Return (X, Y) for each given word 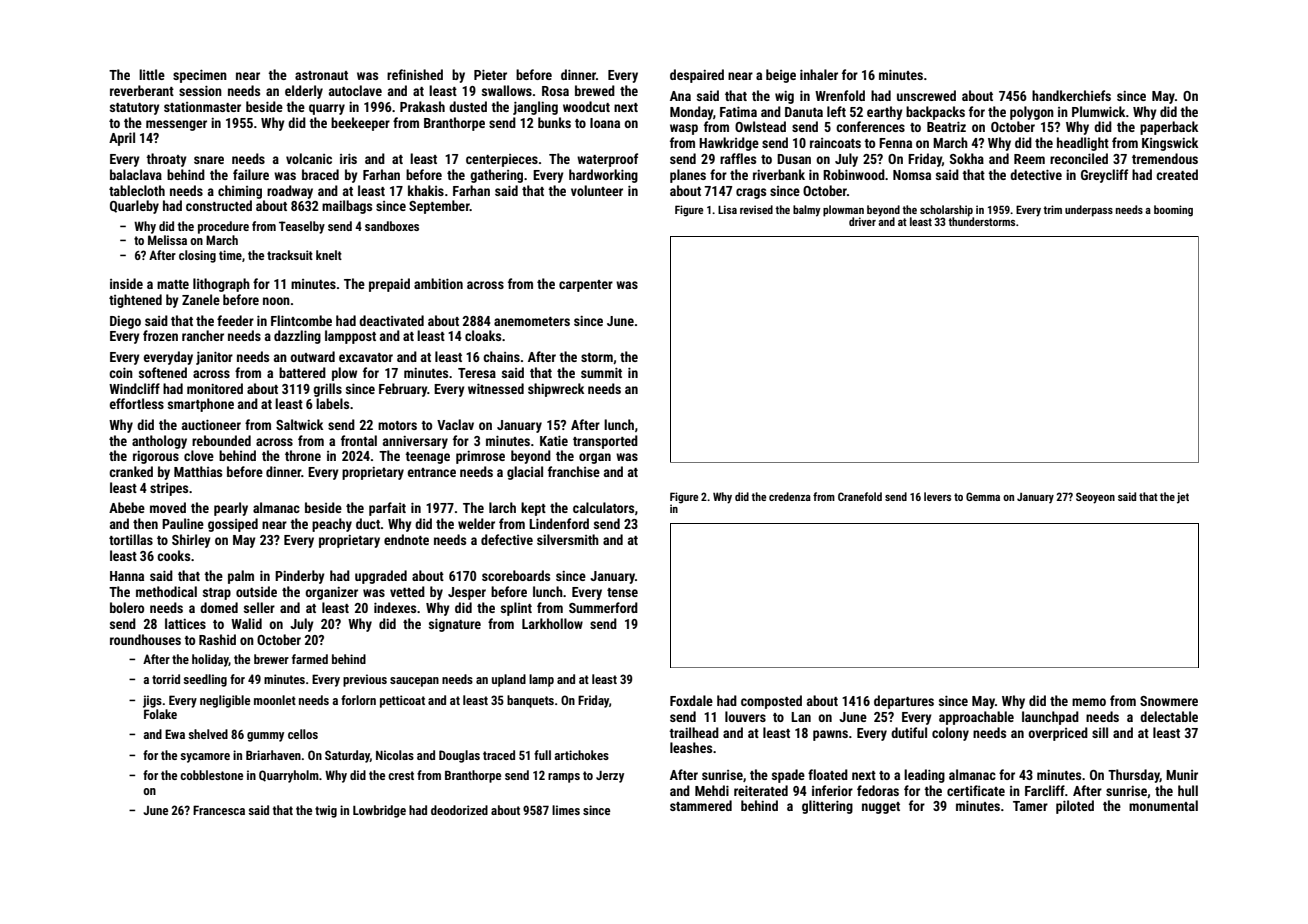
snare (209, 160)
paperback (1169, 128)
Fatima (738, 111)
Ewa (175, 734)
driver (862, 221)
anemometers (532, 321)
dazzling (297, 337)
